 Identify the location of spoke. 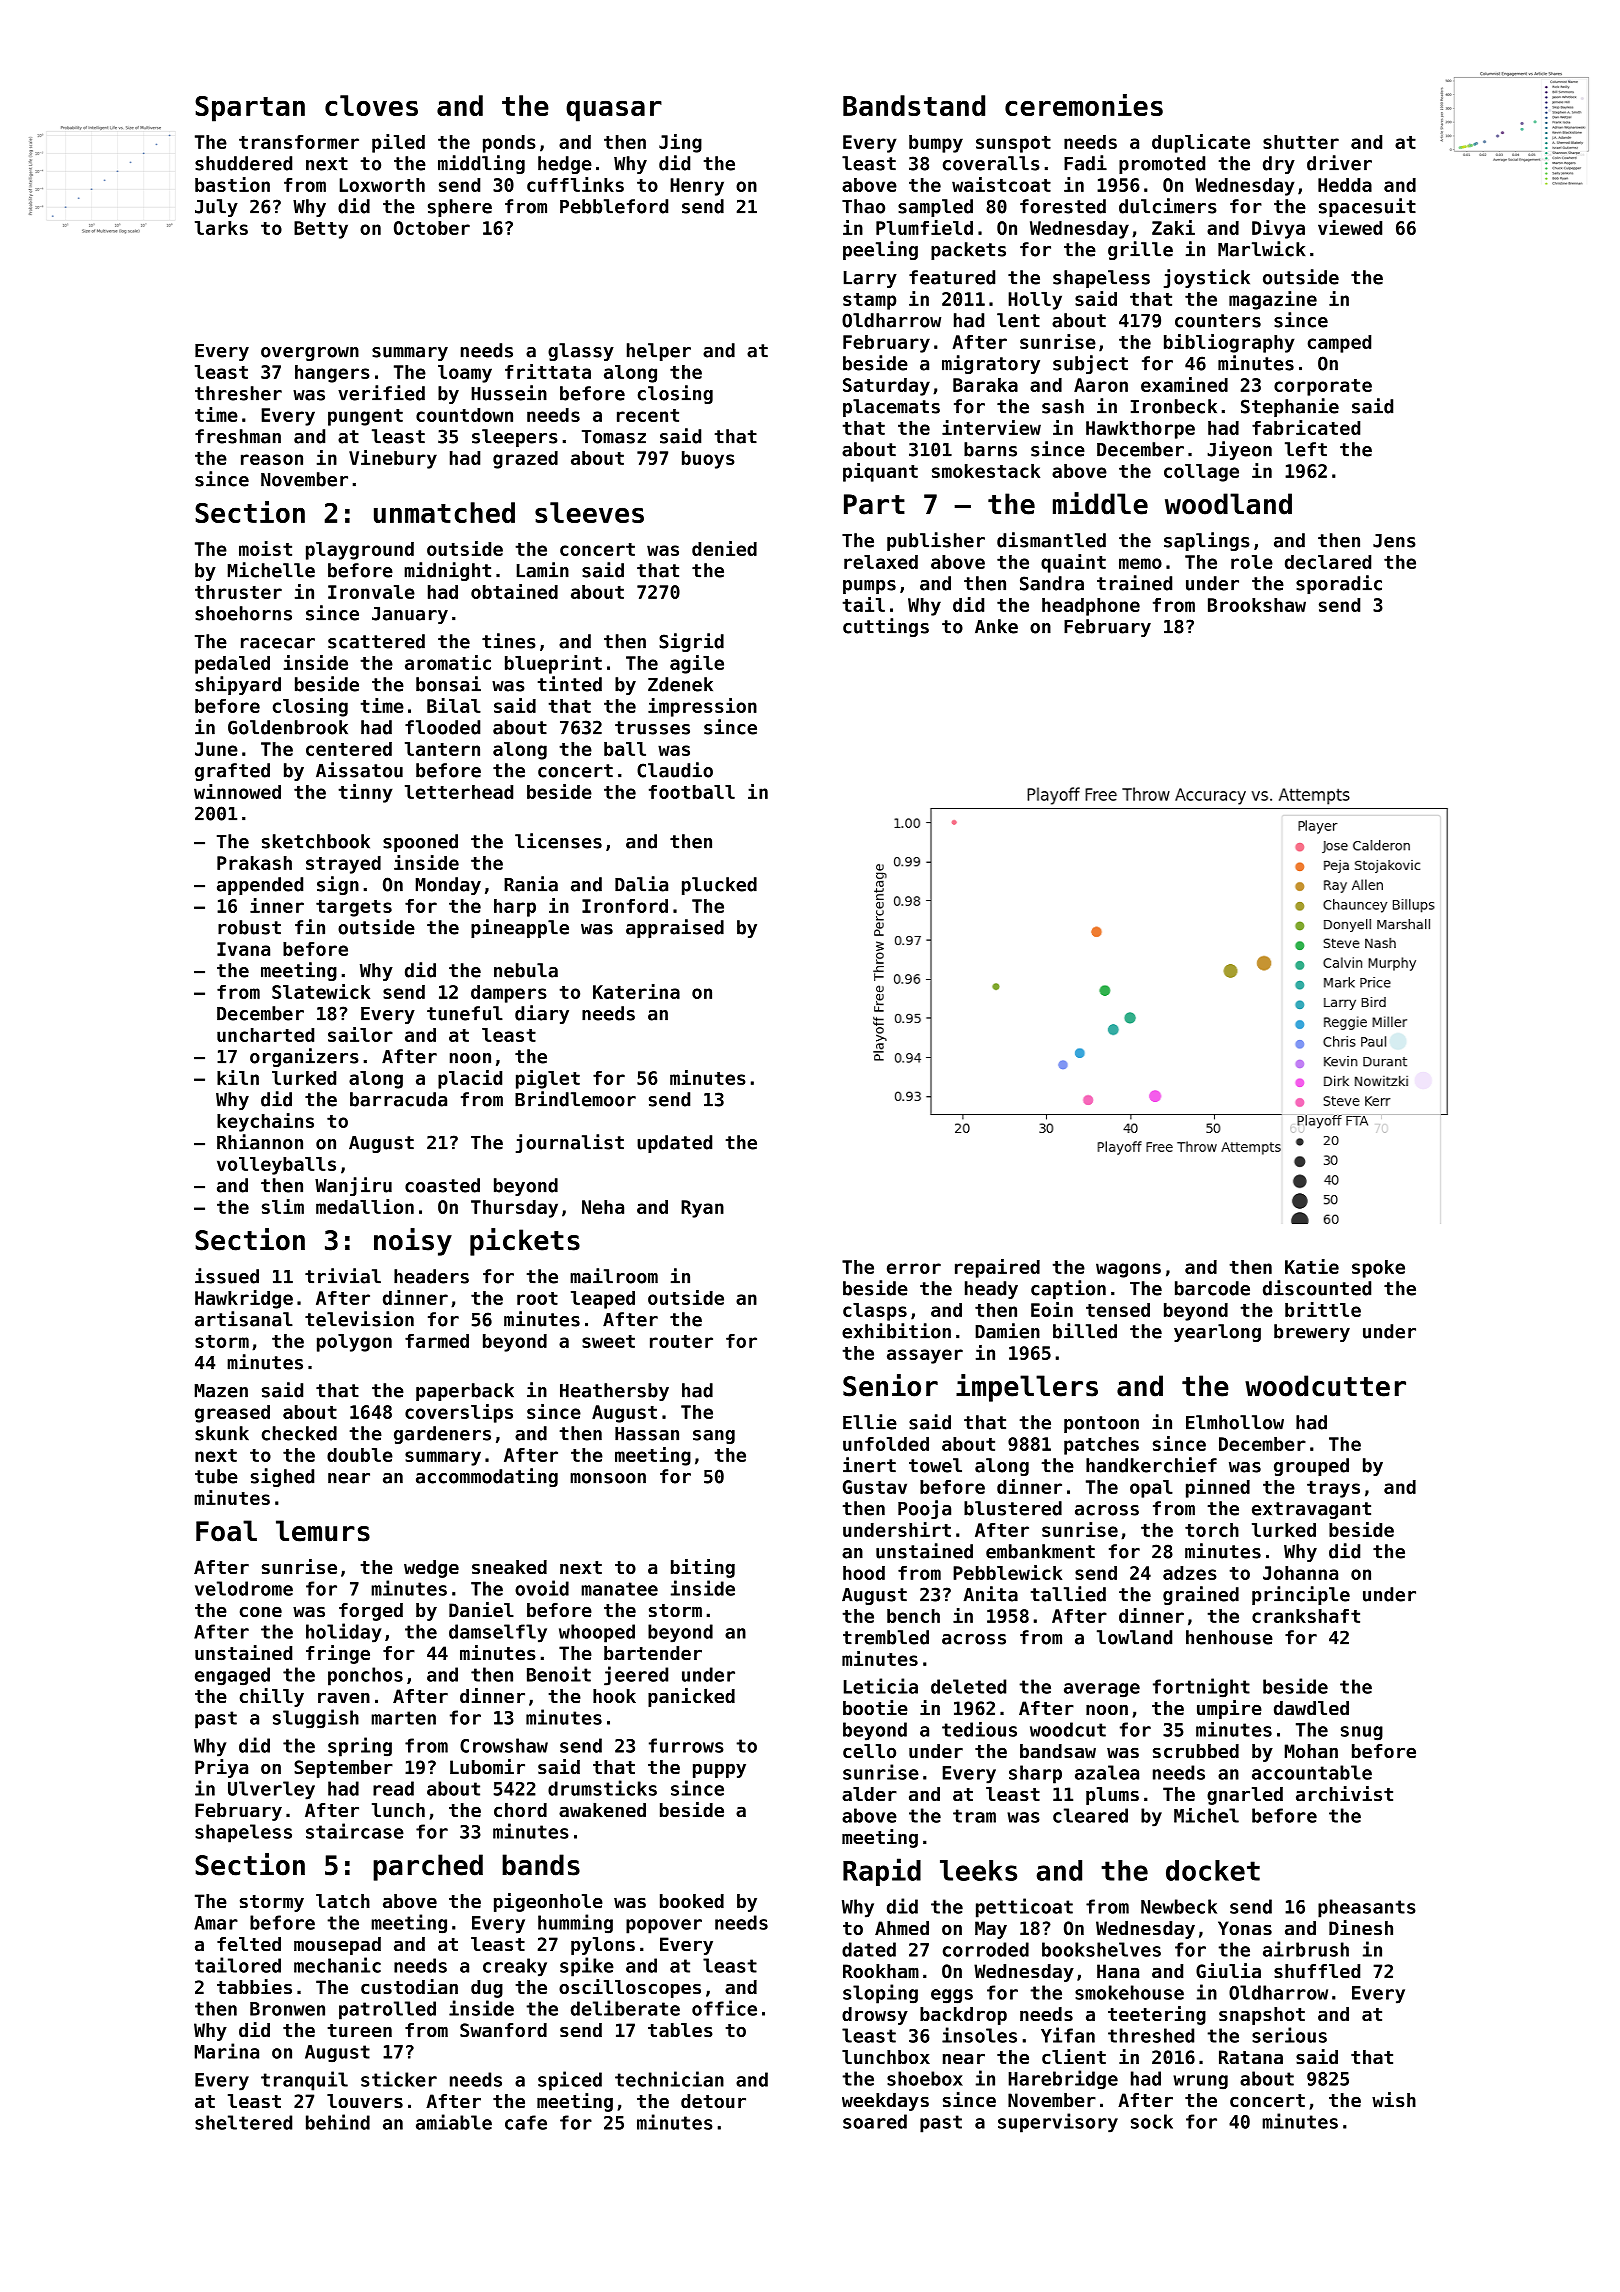
(1378, 1269).
